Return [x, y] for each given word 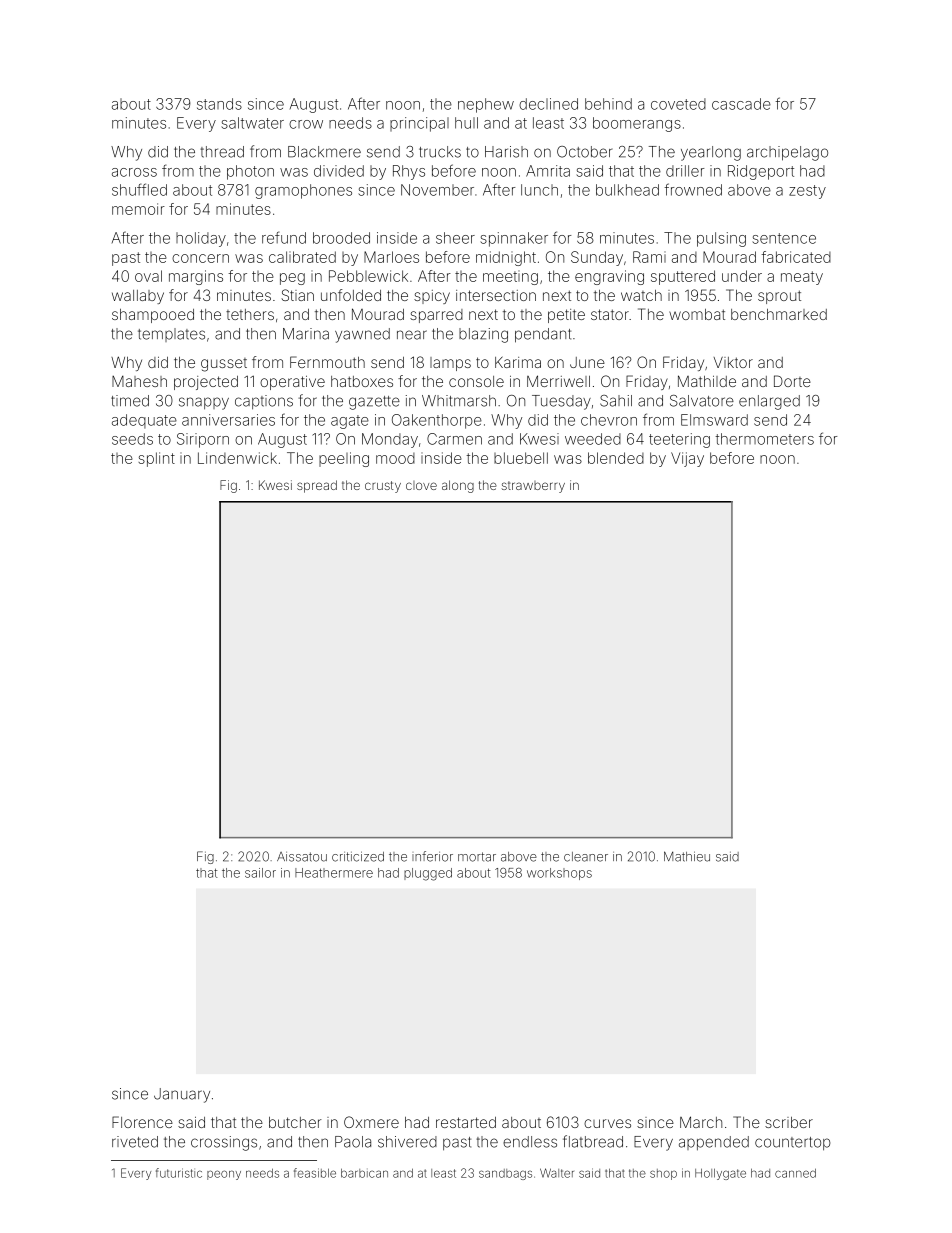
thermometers [764, 439]
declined [548, 104]
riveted [135, 1142]
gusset [224, 365]
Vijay [687, 459]
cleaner [586, 857]
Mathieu [687, 856]
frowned [693, 189]
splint [156, 459]
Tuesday [561, 402]
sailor [260, 873]
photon [250, 172]
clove [421, 485]
